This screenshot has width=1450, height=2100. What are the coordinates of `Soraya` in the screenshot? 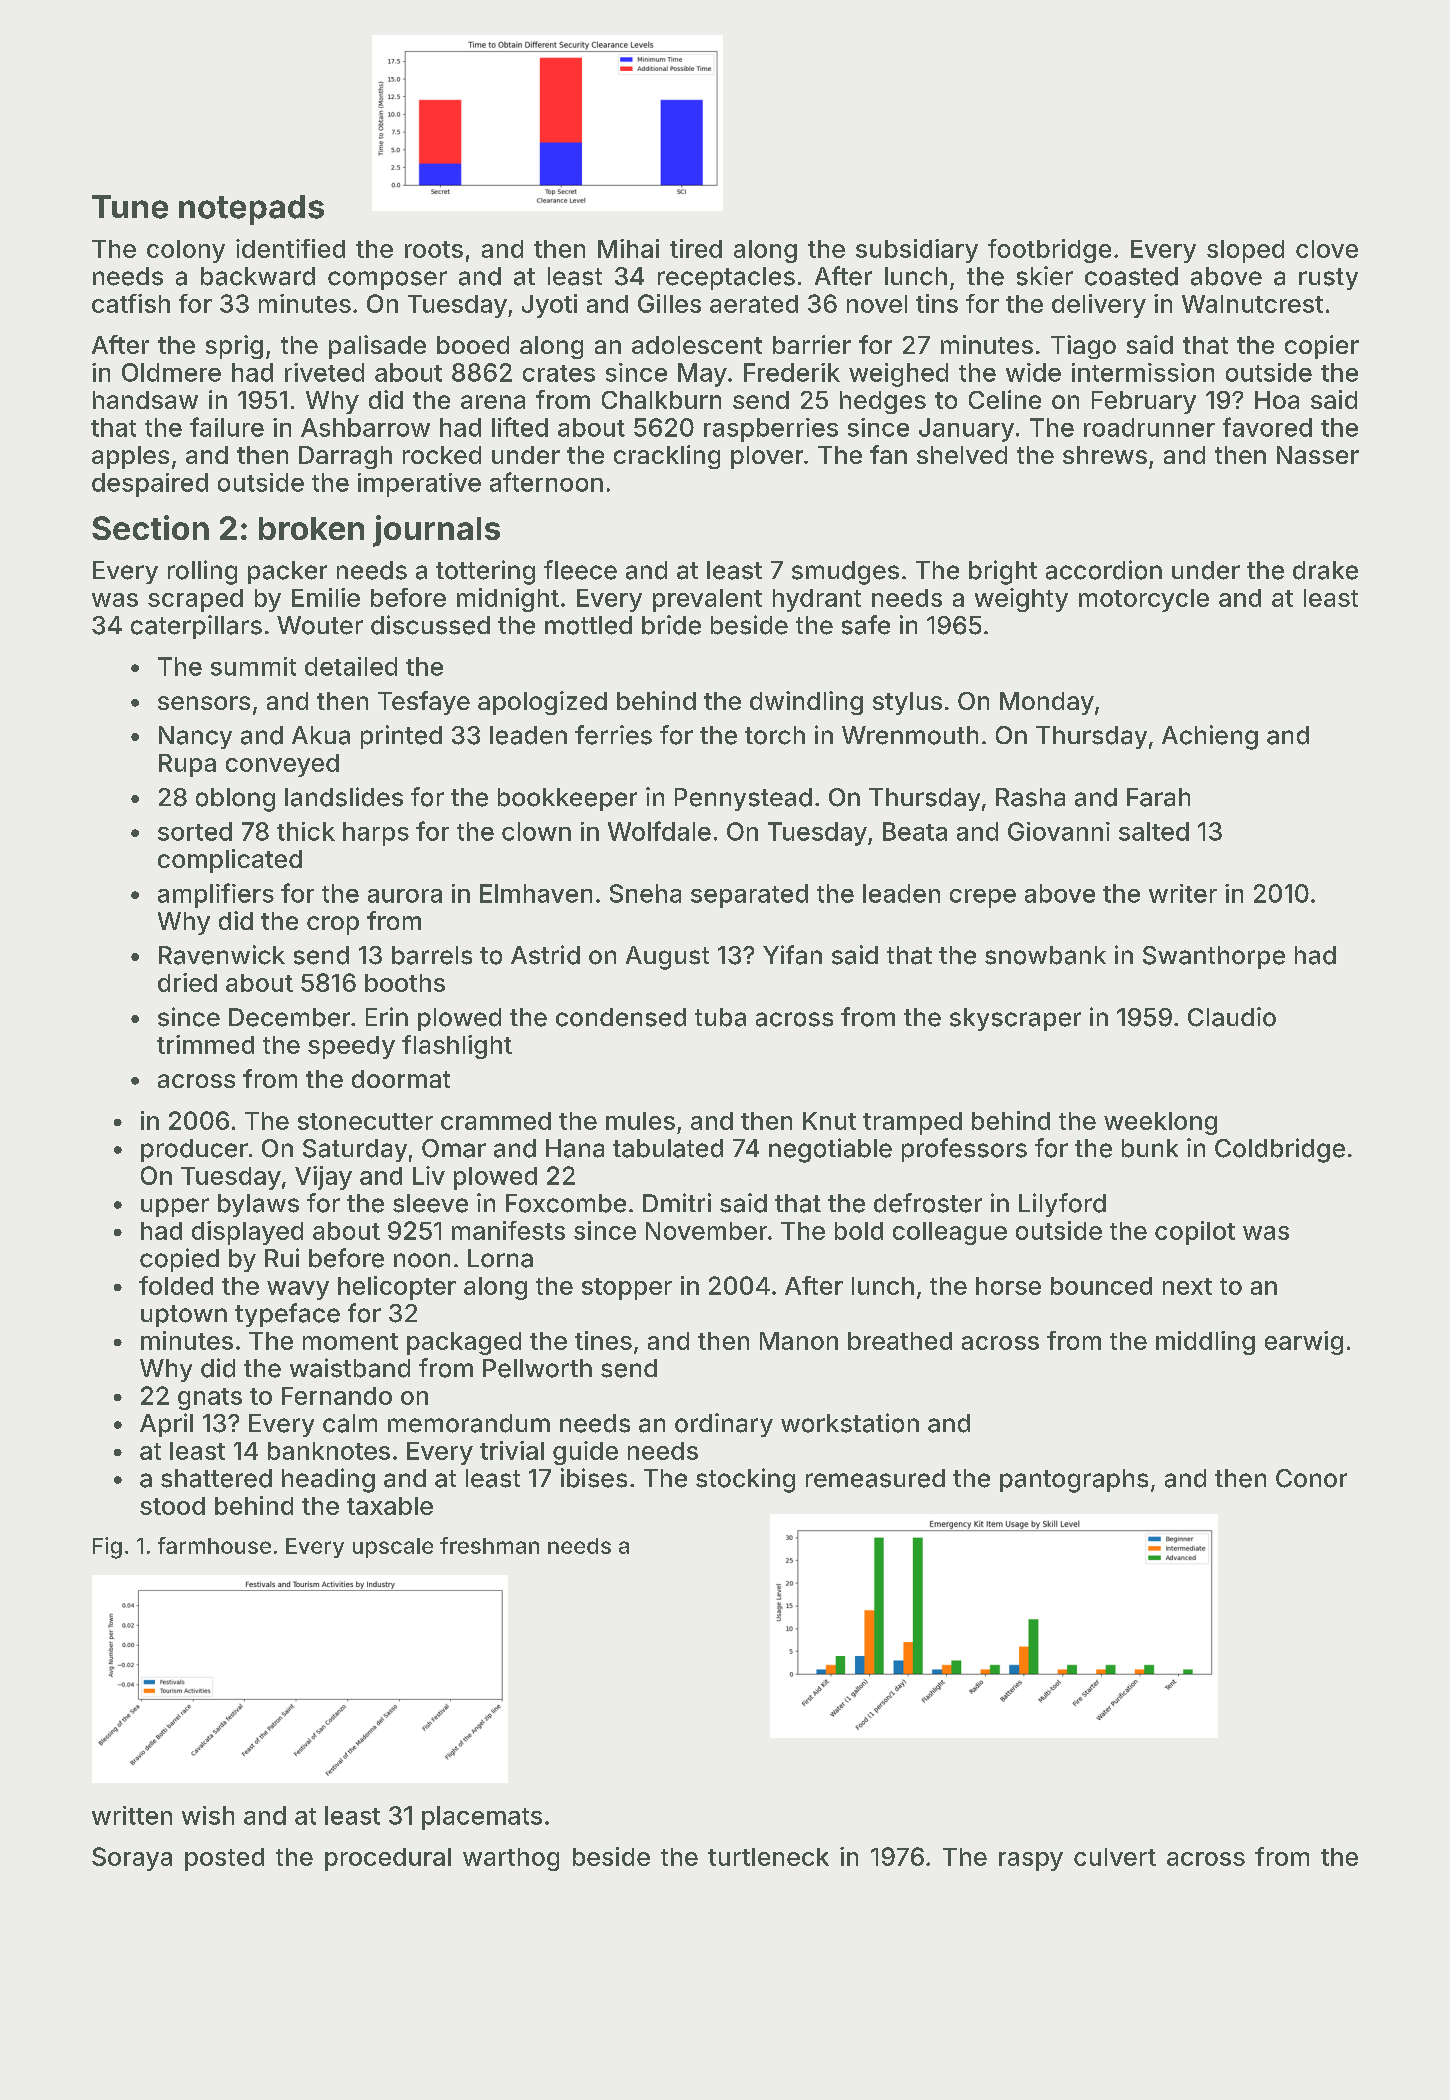 It's located at (132, 1859).
